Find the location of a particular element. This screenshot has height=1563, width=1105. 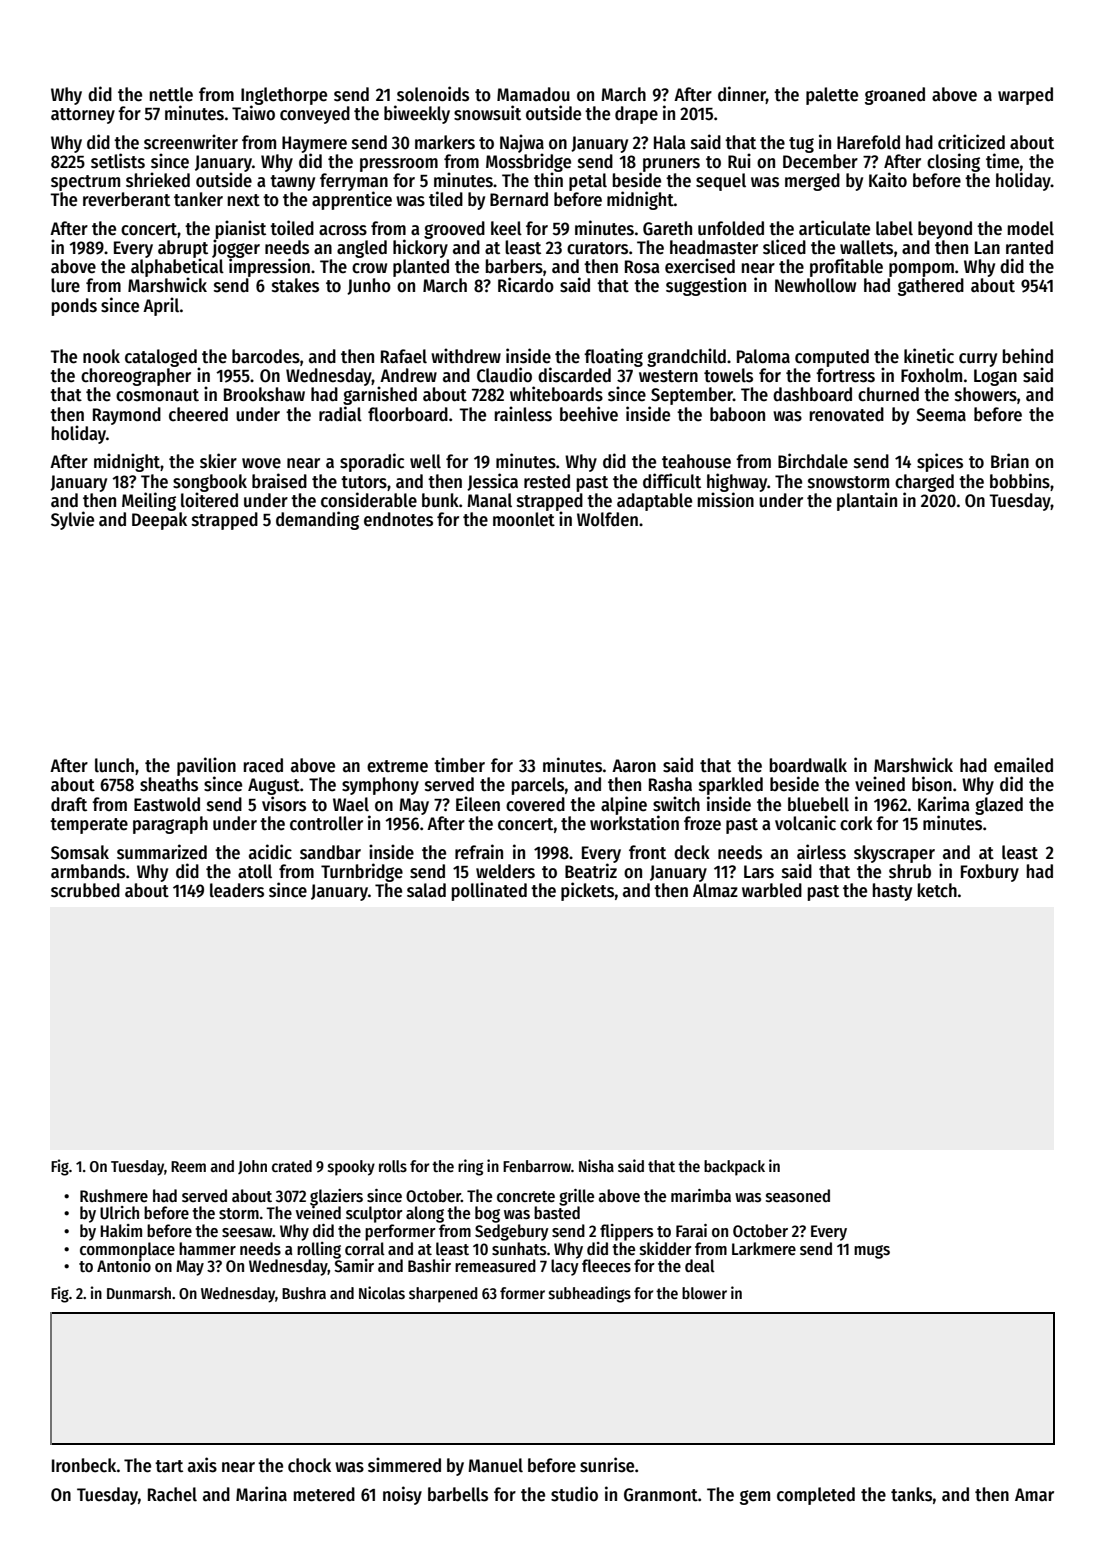

Deepak is located at coordinates (159, 521).
